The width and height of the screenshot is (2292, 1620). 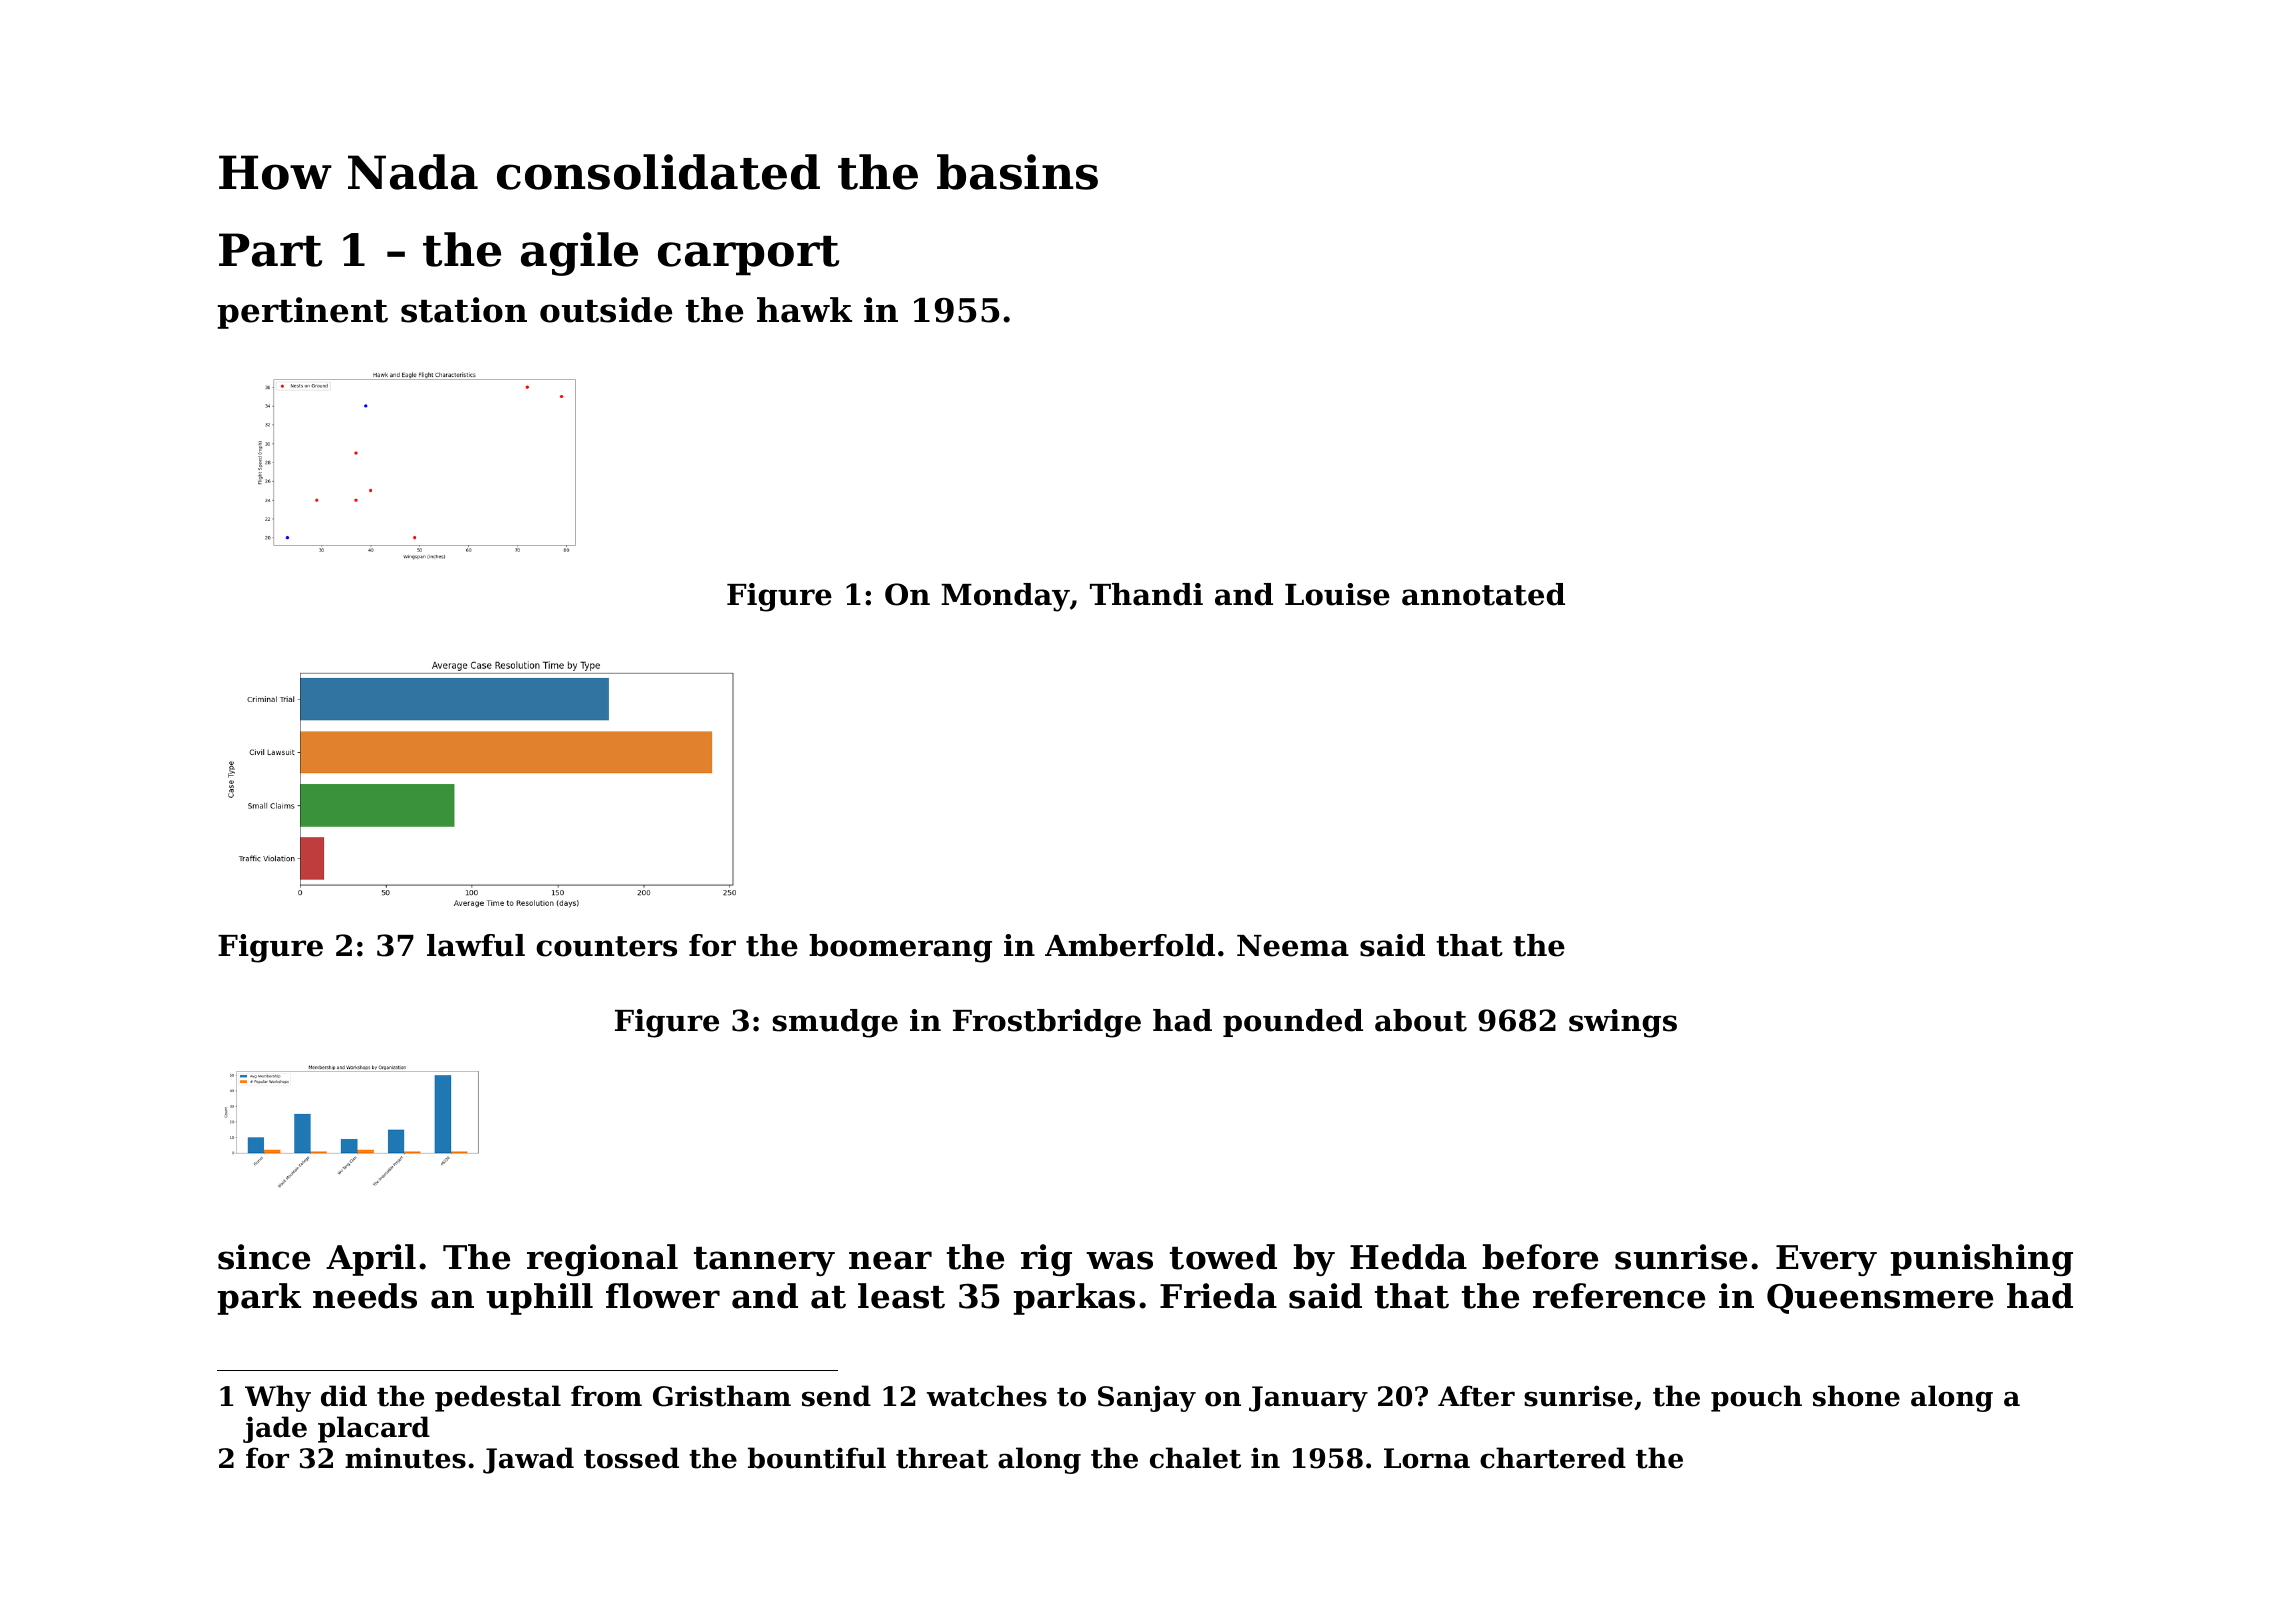 I want to click on from, so click(x=606, y=1396).
